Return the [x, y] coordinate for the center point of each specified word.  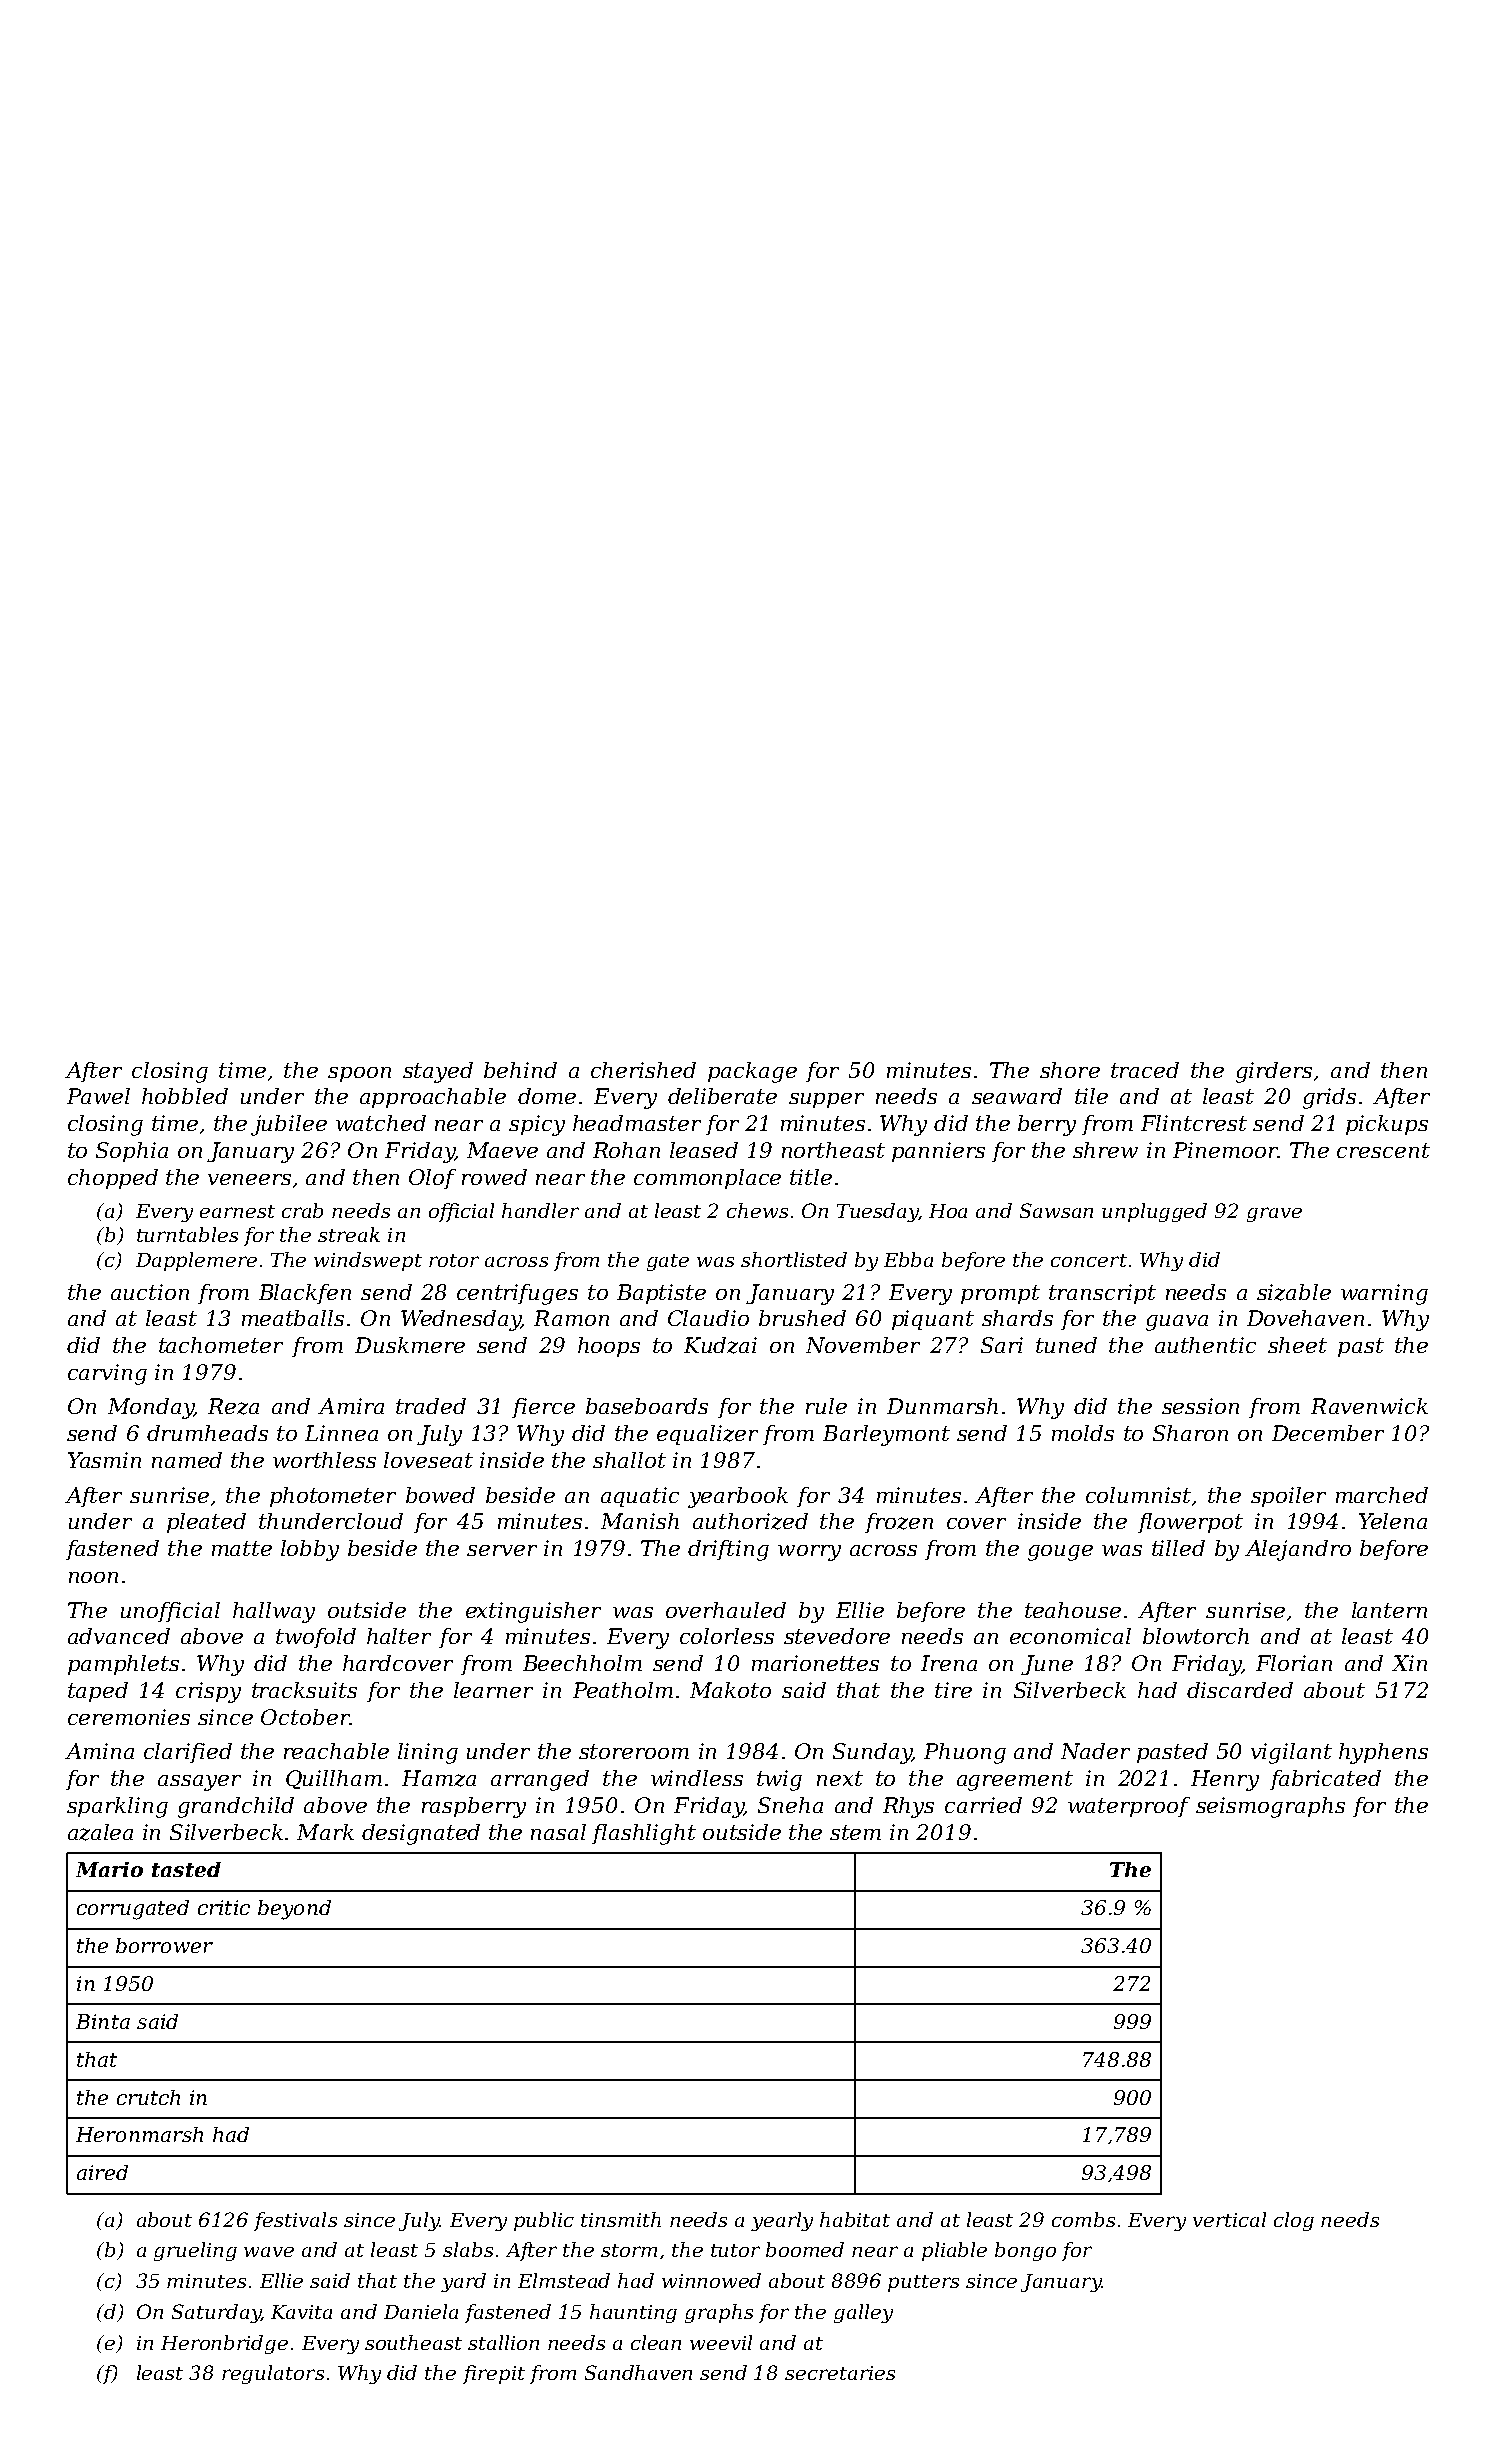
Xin [1409, 1663]
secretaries [840, 2373]
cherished [643, 1070]
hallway [274, 1612]
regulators [273, 2374]
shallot [629, 1460]
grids [1329, 1098]
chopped [113, 1179]
